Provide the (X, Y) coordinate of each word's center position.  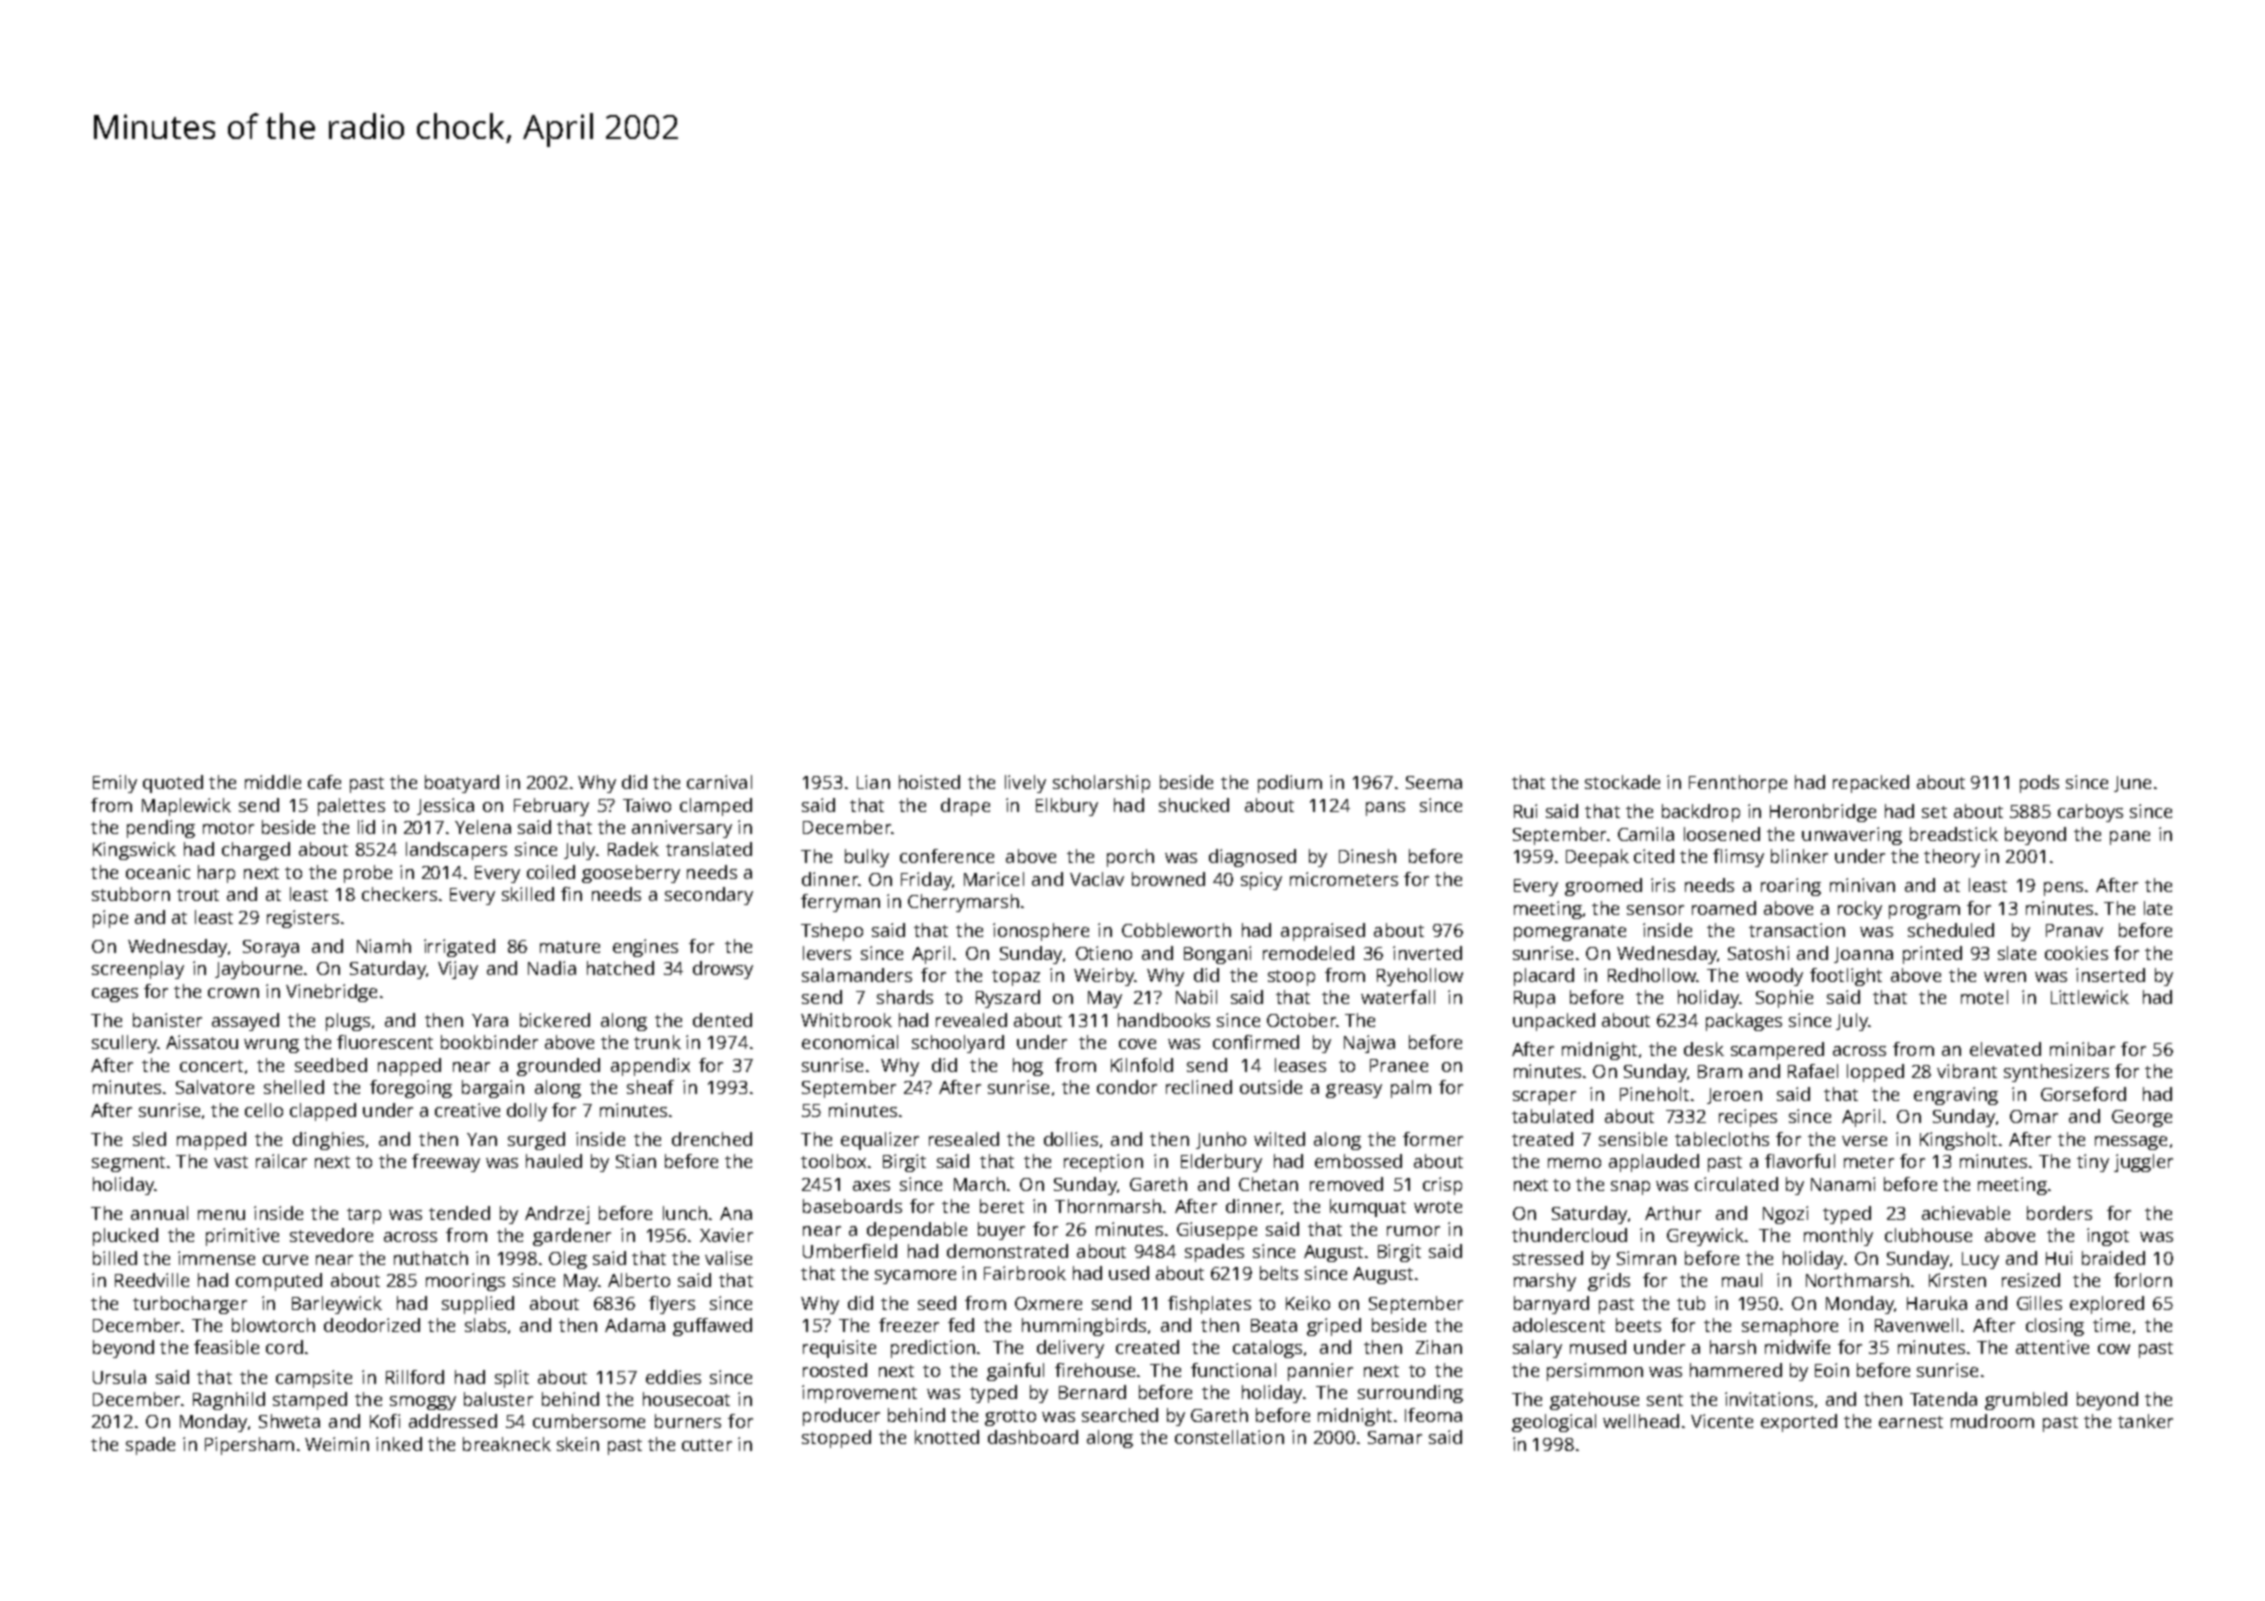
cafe (324, 782)
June (2132, 784)
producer (841, 1417)
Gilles (2039, 1303)
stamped (310, 1401)
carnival (719, 782)
